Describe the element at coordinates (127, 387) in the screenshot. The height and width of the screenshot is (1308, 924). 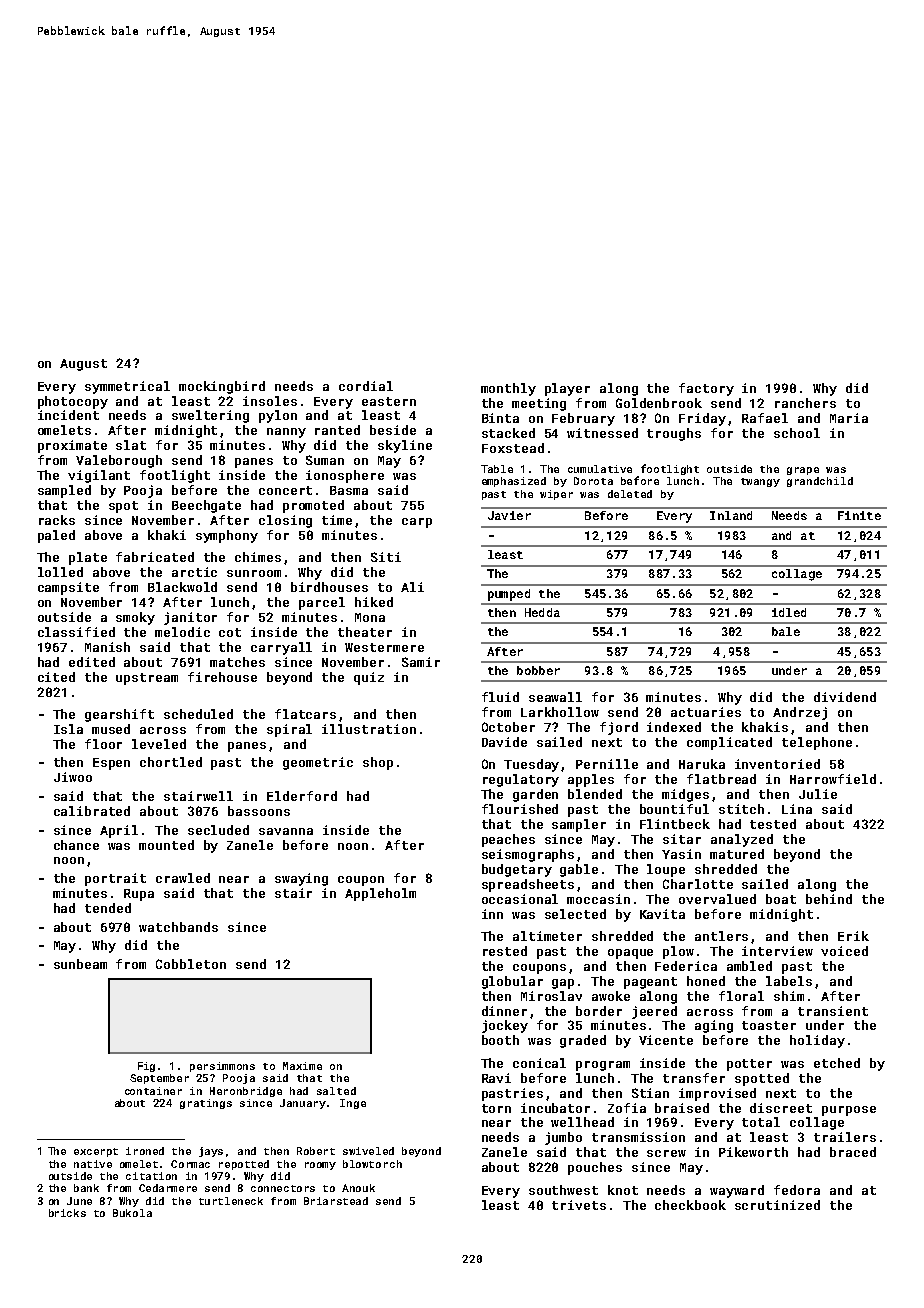
I see `symmetrical` at that location.
